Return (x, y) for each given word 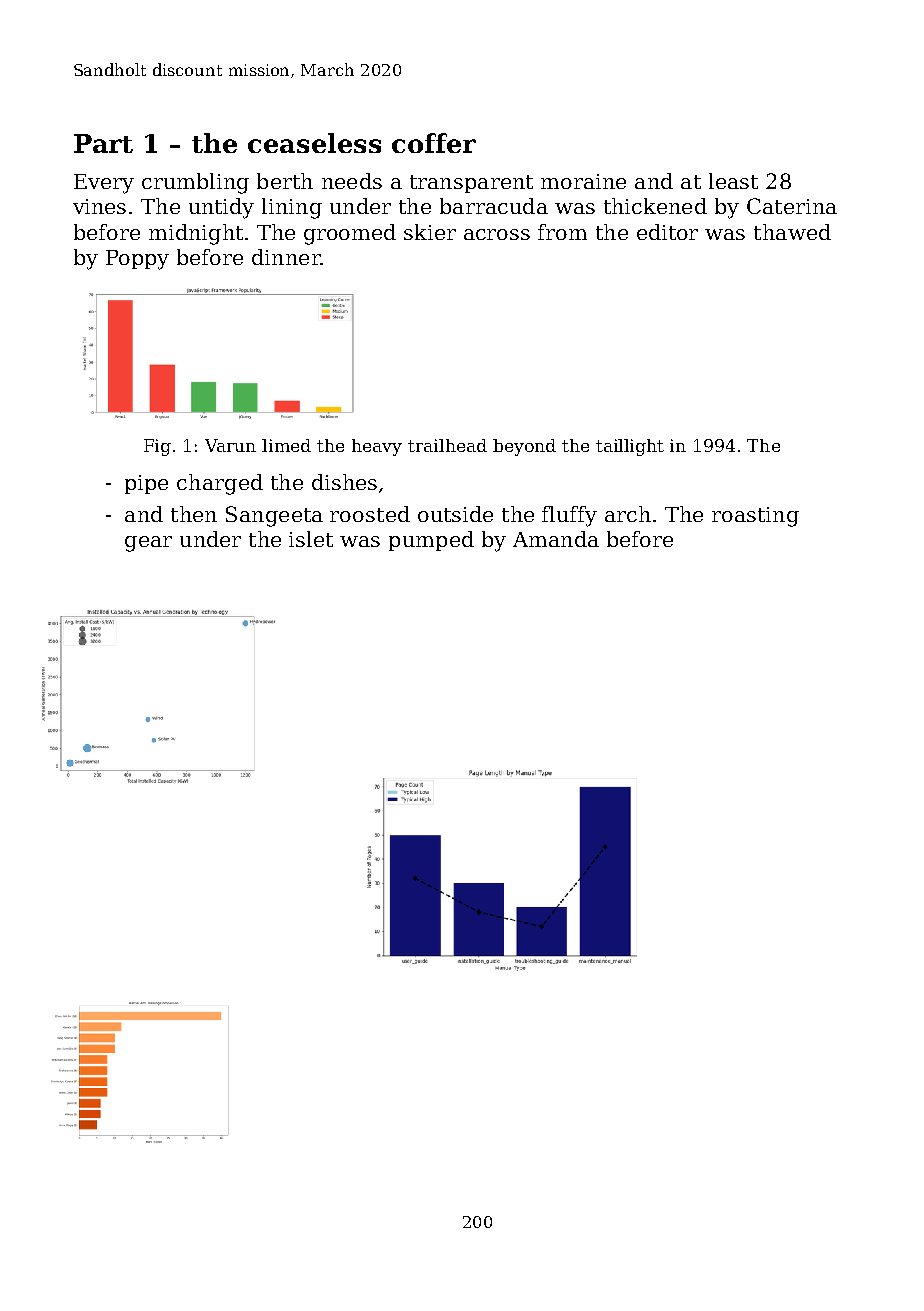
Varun (230, 445)
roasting (755, 517)
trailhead (447, 445)
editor (667, 232)
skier (430, 232)
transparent (471, 184)
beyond (524, 447)
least (733, 181)
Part (103, 143)
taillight (630, 447)
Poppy (137, 260)
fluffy (569, 516)
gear (148, 544)
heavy (377, 447)
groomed (350, 234)
